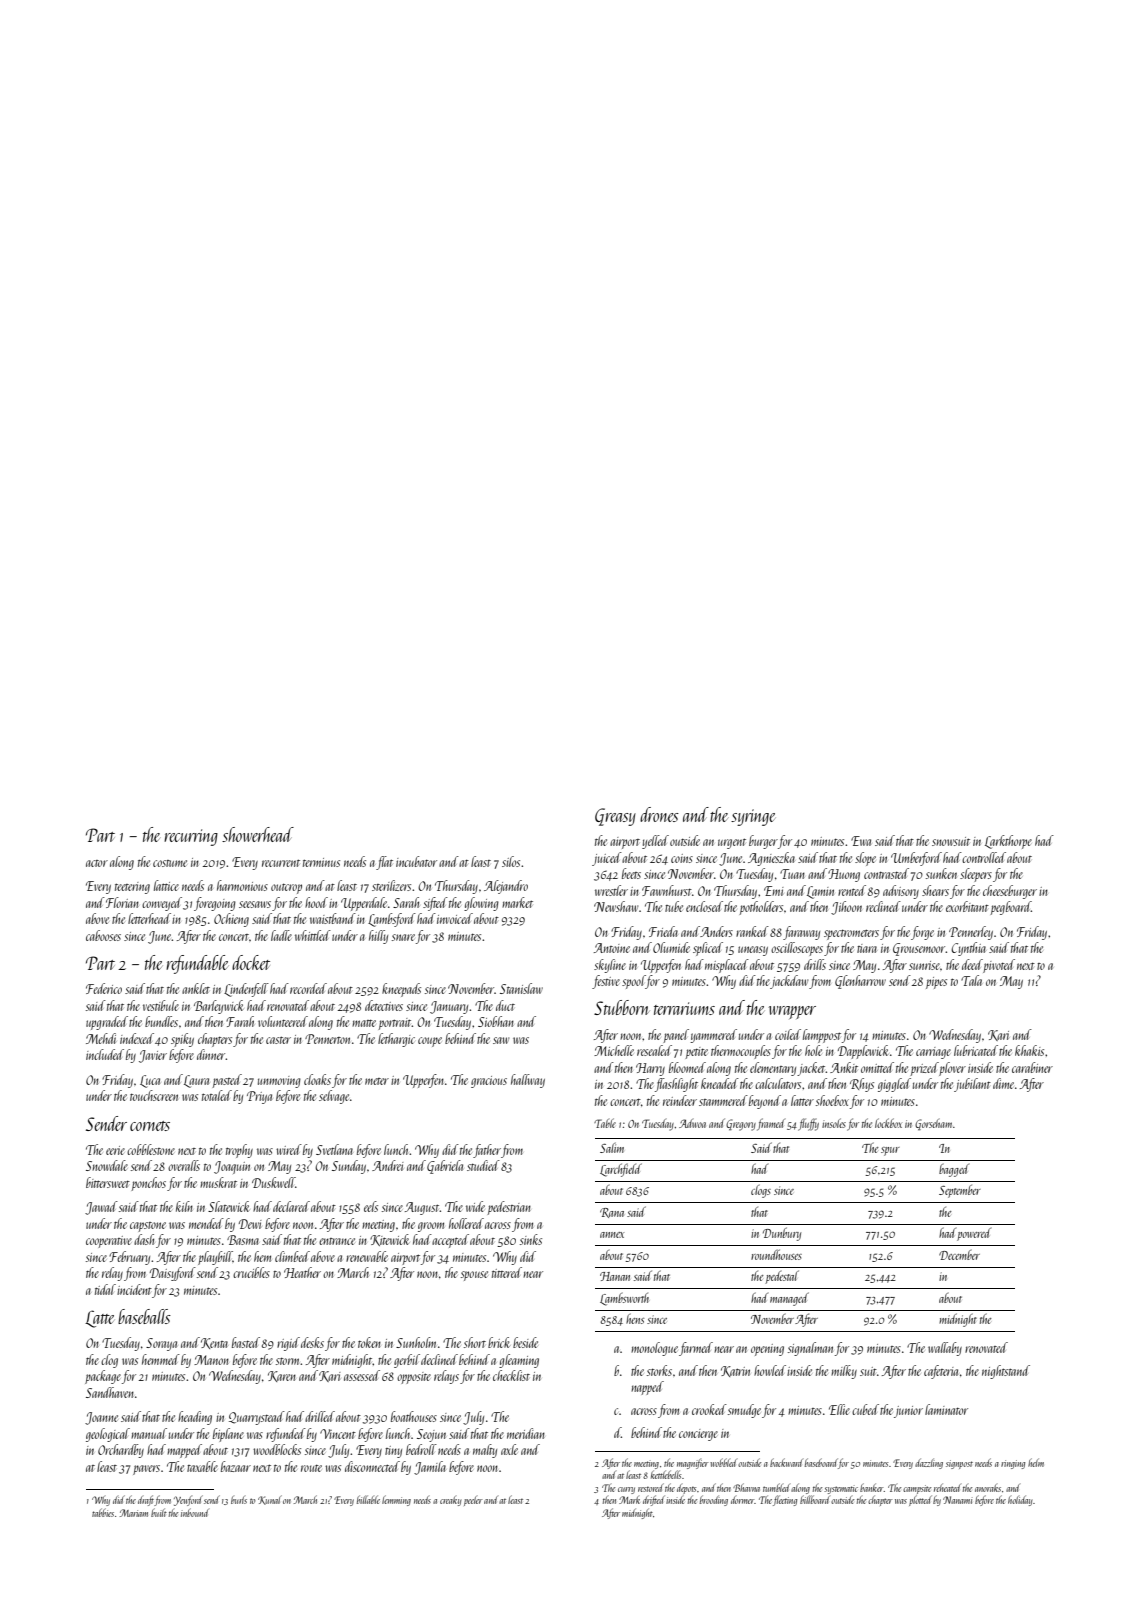  I want to click on insoles, so click(834, 1123).
